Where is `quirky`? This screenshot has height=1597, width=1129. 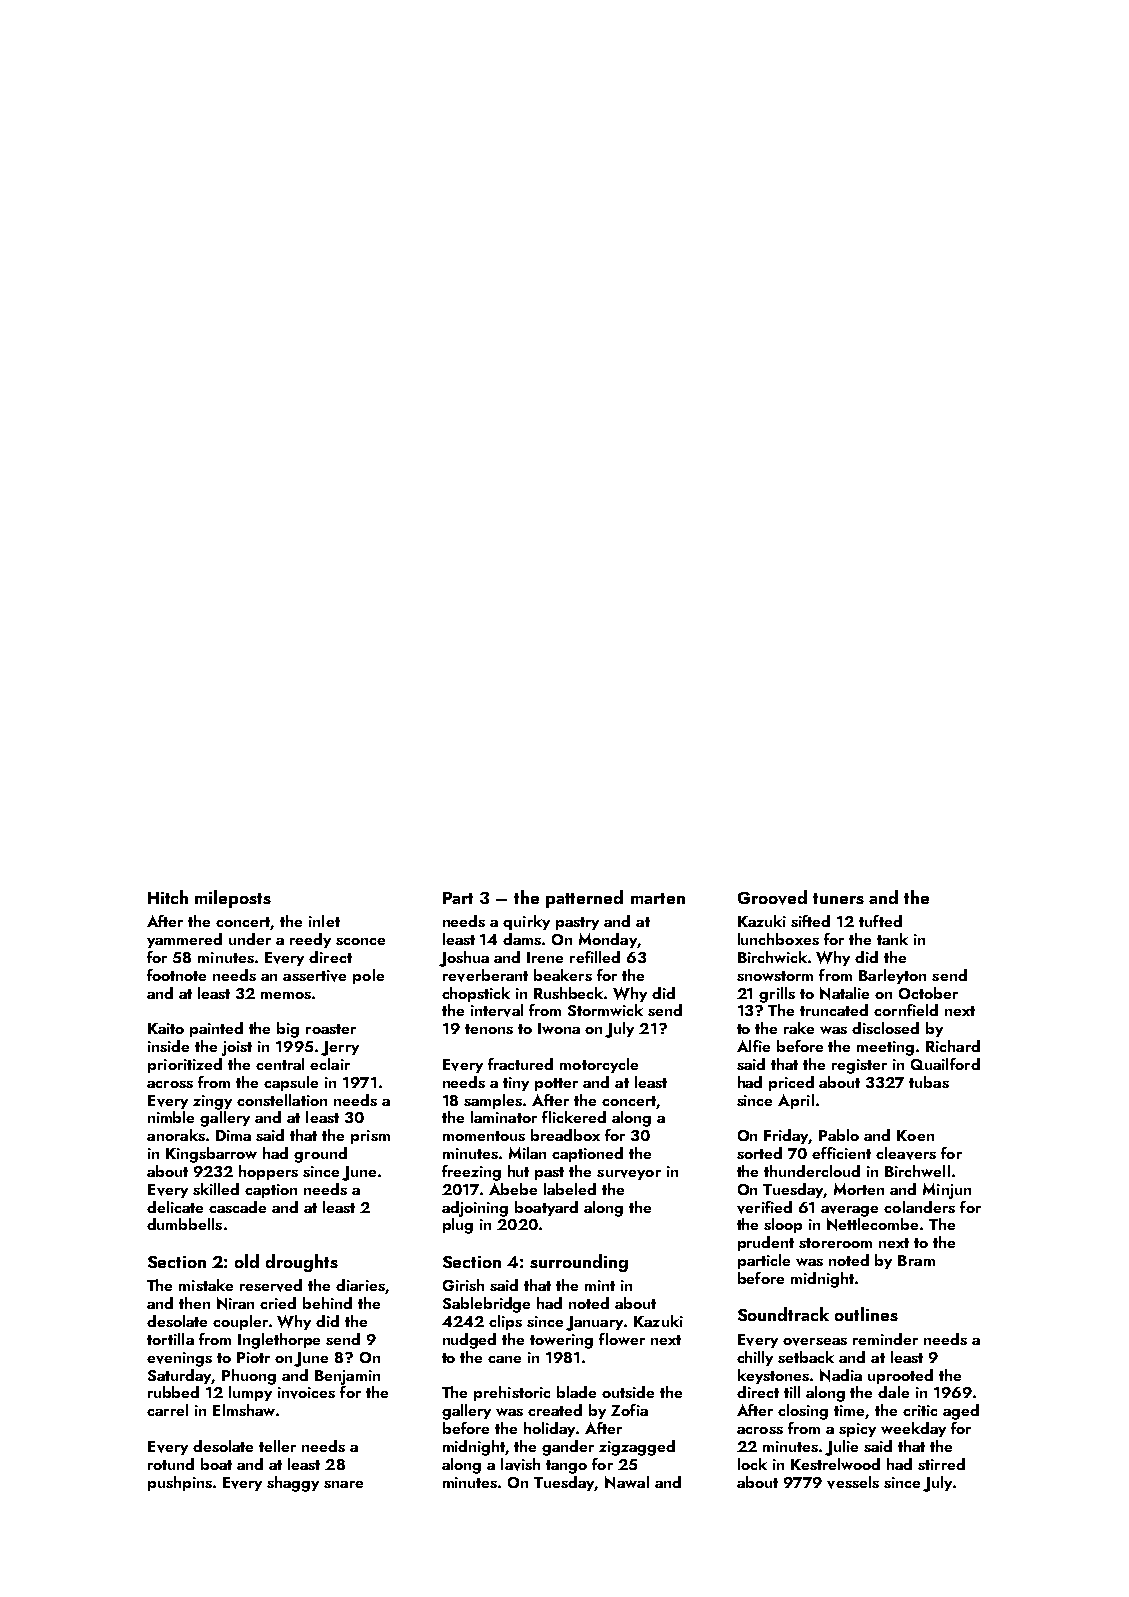
quirky is located at coordinates (526, 922).
